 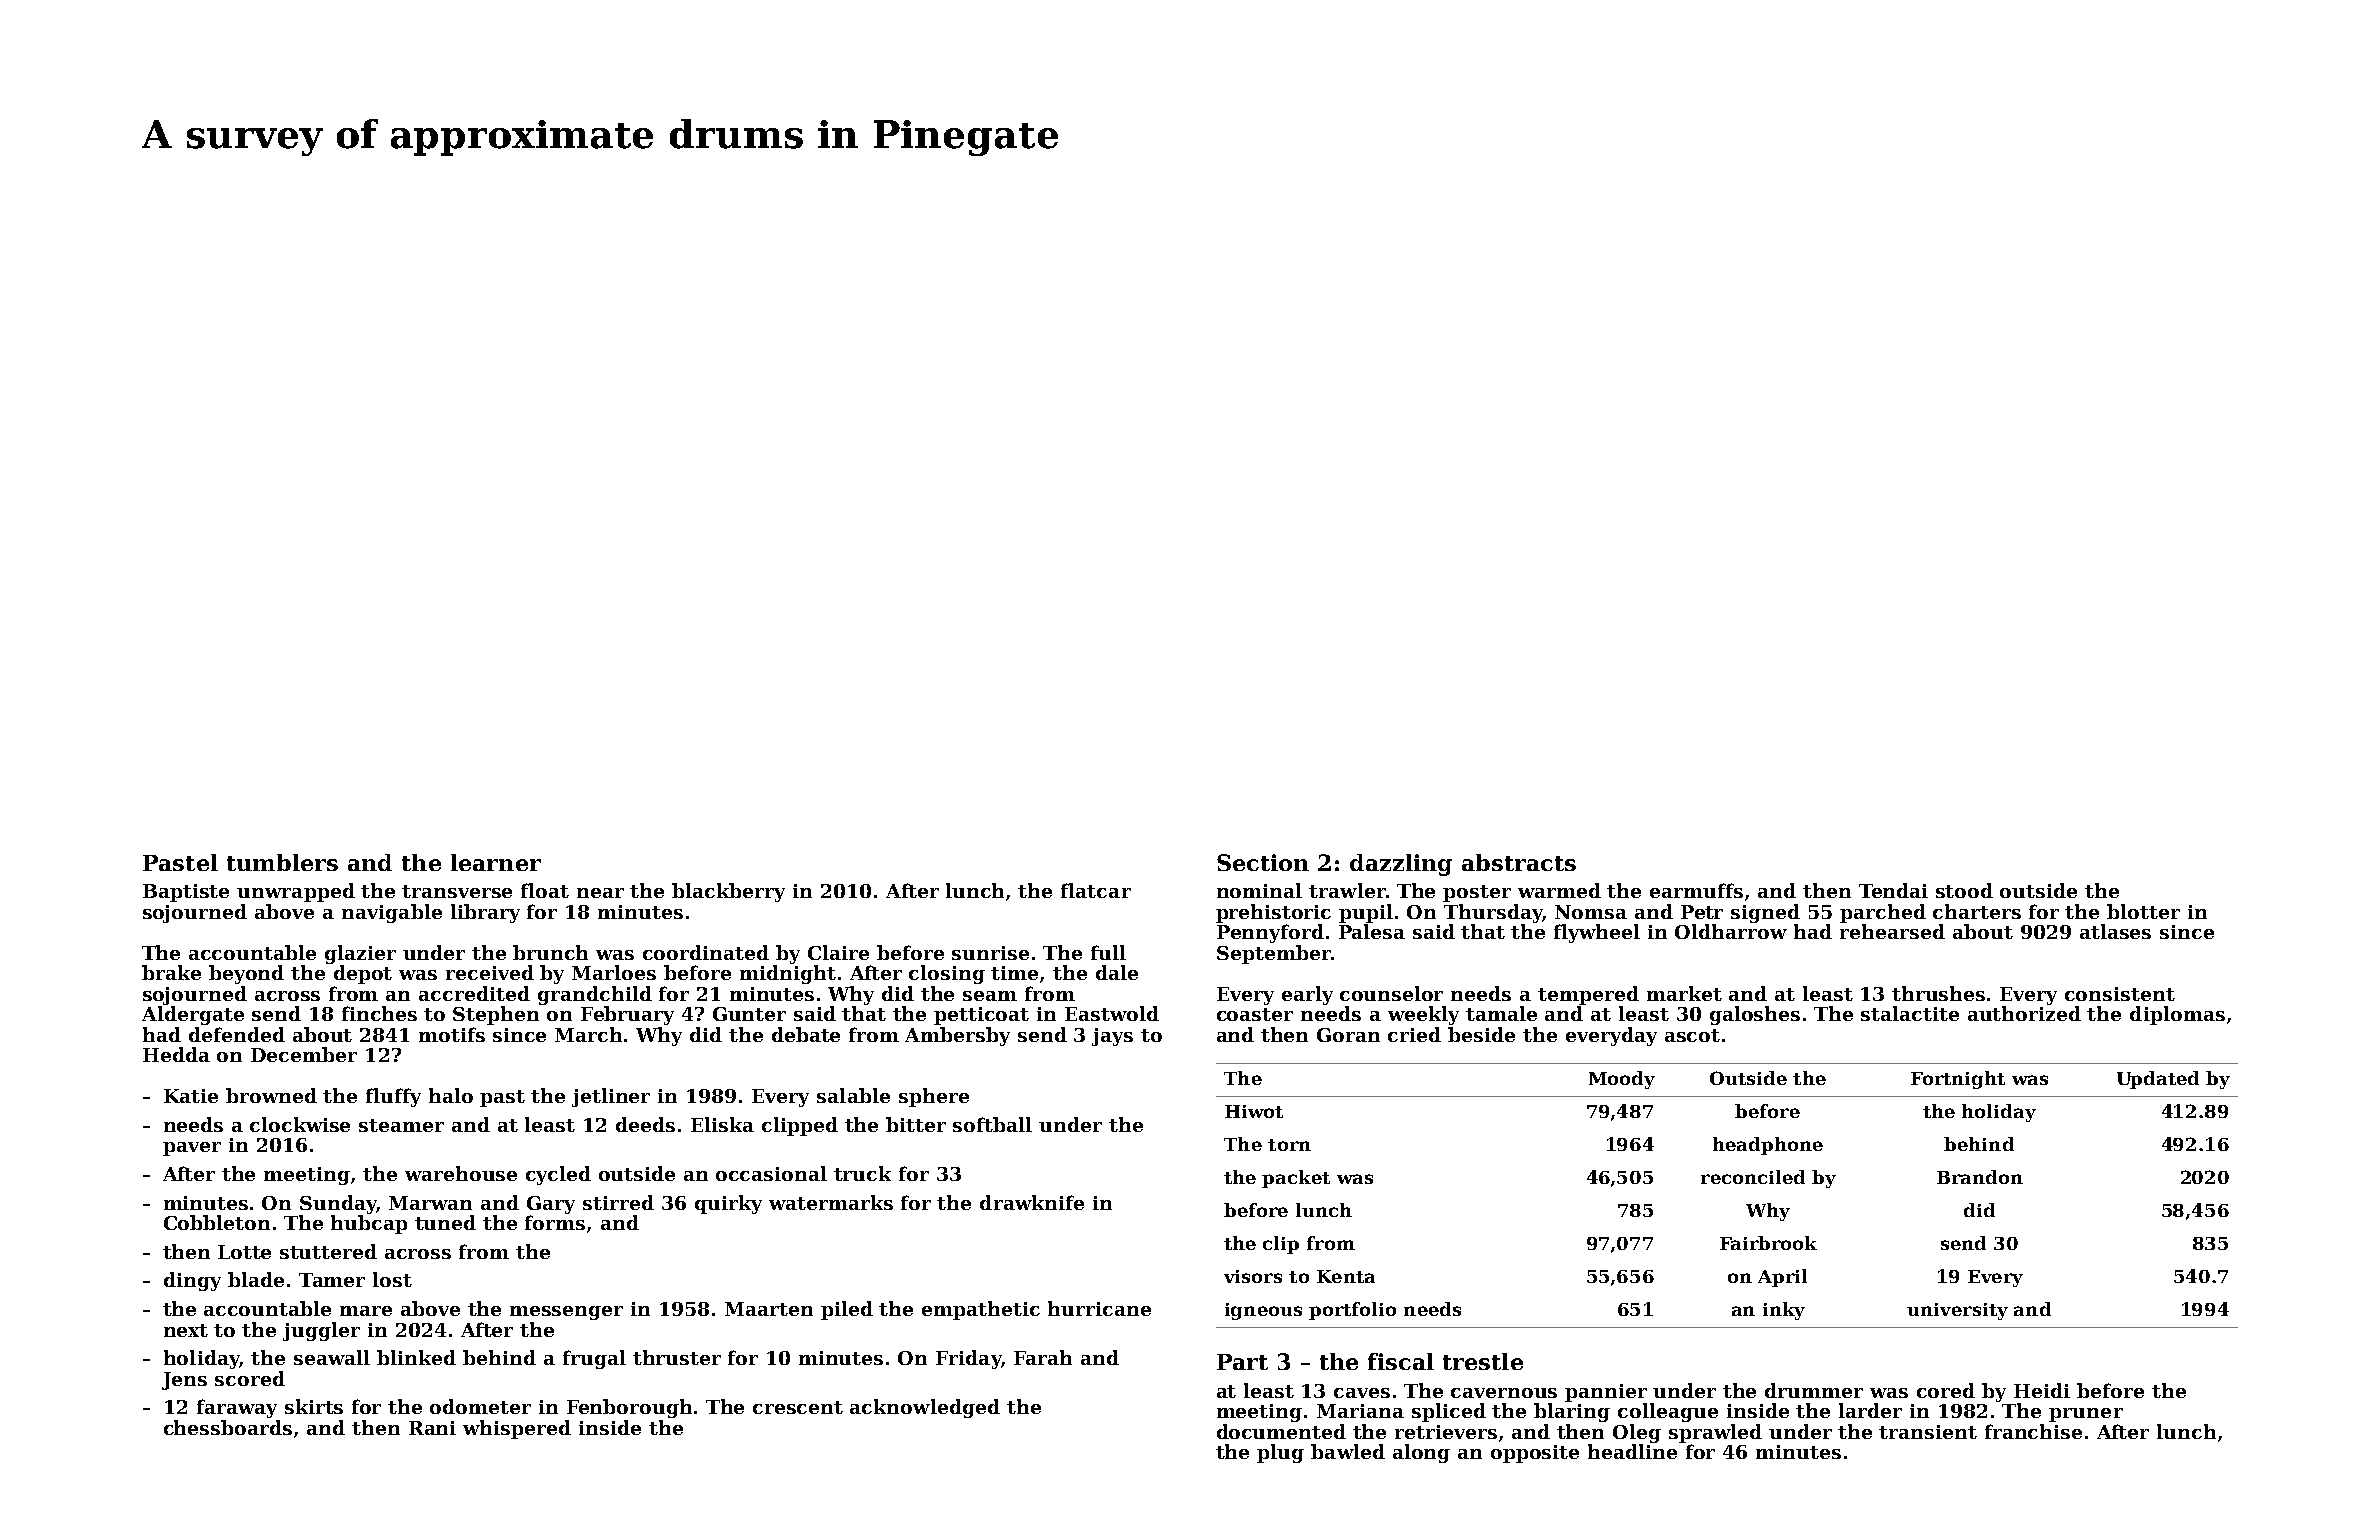 What do you see at coordinates (1280, 1453) in the screenshot?
I see `plug` at bounding box center [1280, 1453].
